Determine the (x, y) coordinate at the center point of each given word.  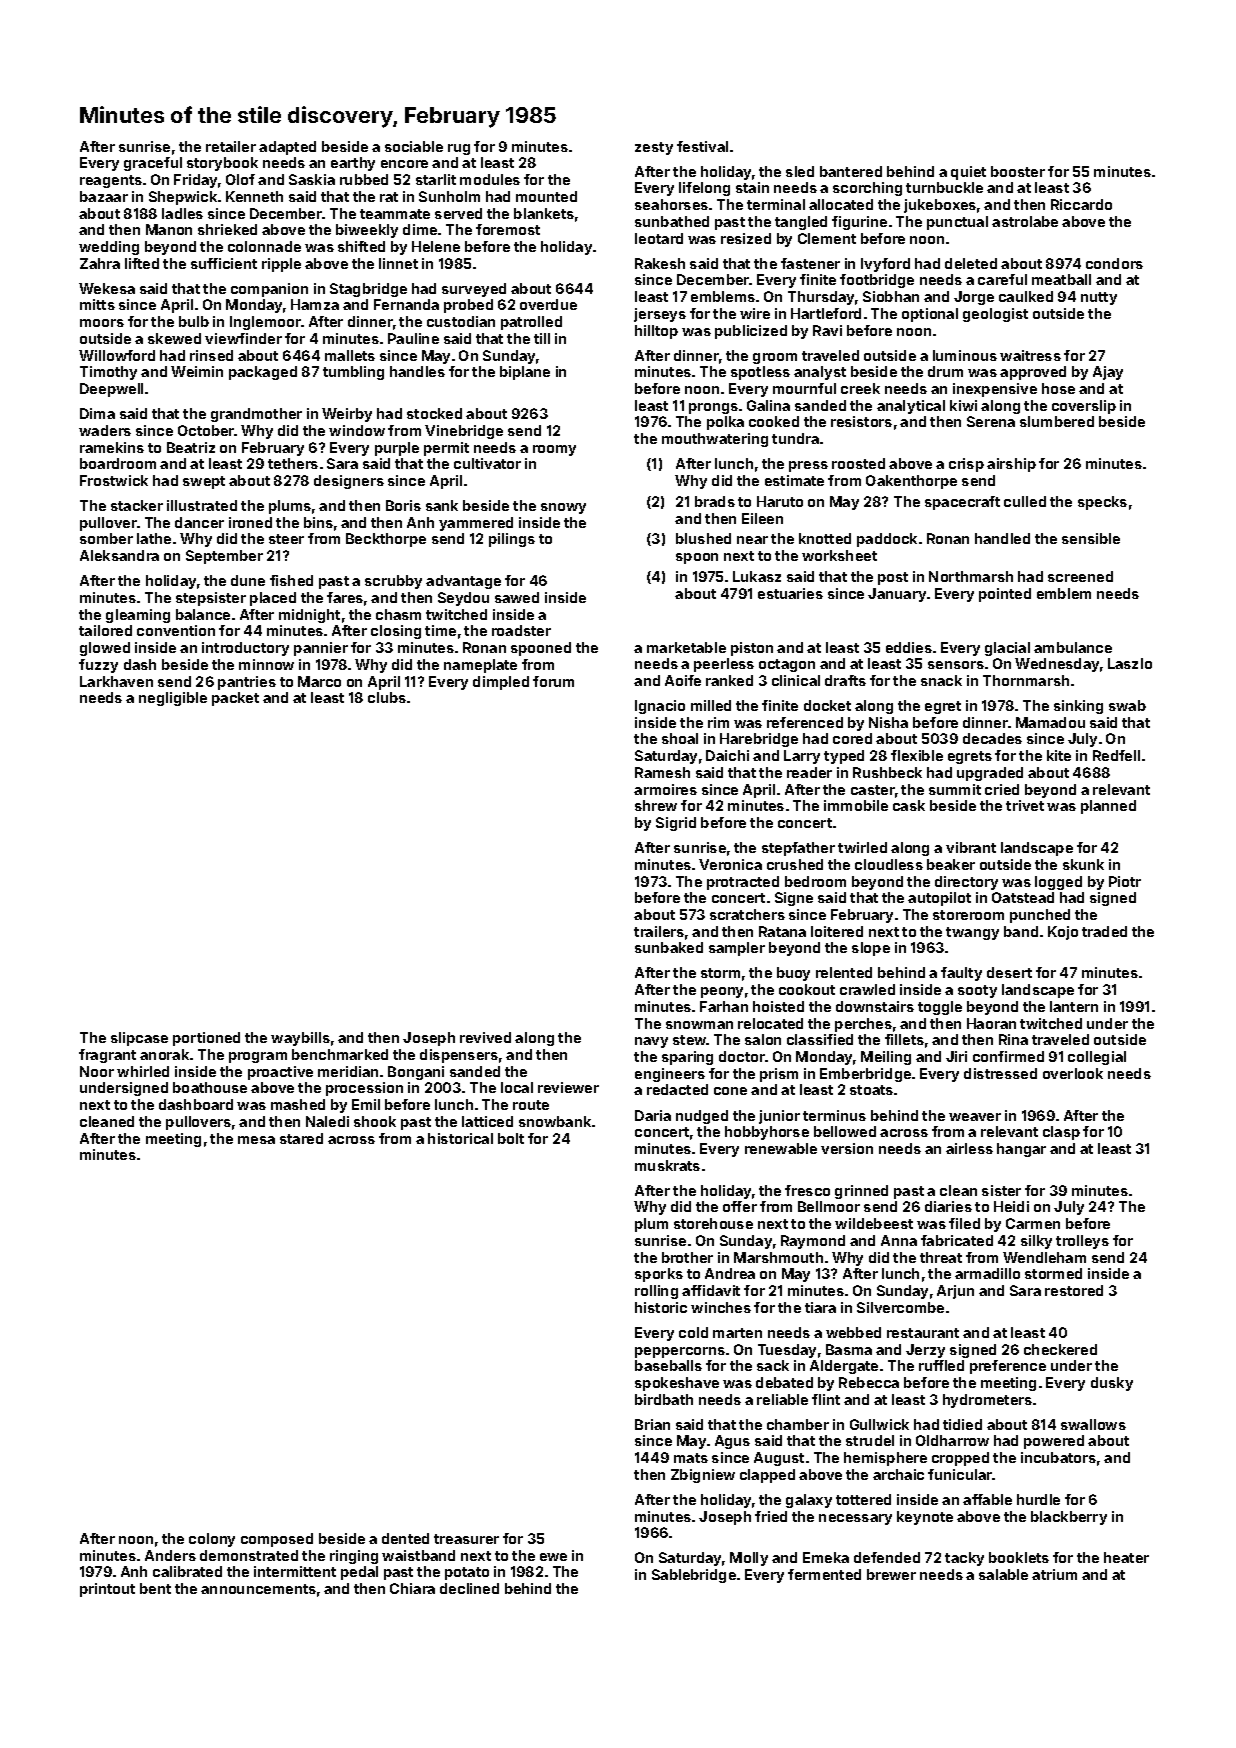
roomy (554, 450)
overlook (1073, 1073)
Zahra (100, 263)
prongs (713, 408)
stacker (137, 505)
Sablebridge (694, 1576)
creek (860, 388)
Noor (97, 1071)
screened (1080, 576)
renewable (781, 1148)
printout (107, 1590)
